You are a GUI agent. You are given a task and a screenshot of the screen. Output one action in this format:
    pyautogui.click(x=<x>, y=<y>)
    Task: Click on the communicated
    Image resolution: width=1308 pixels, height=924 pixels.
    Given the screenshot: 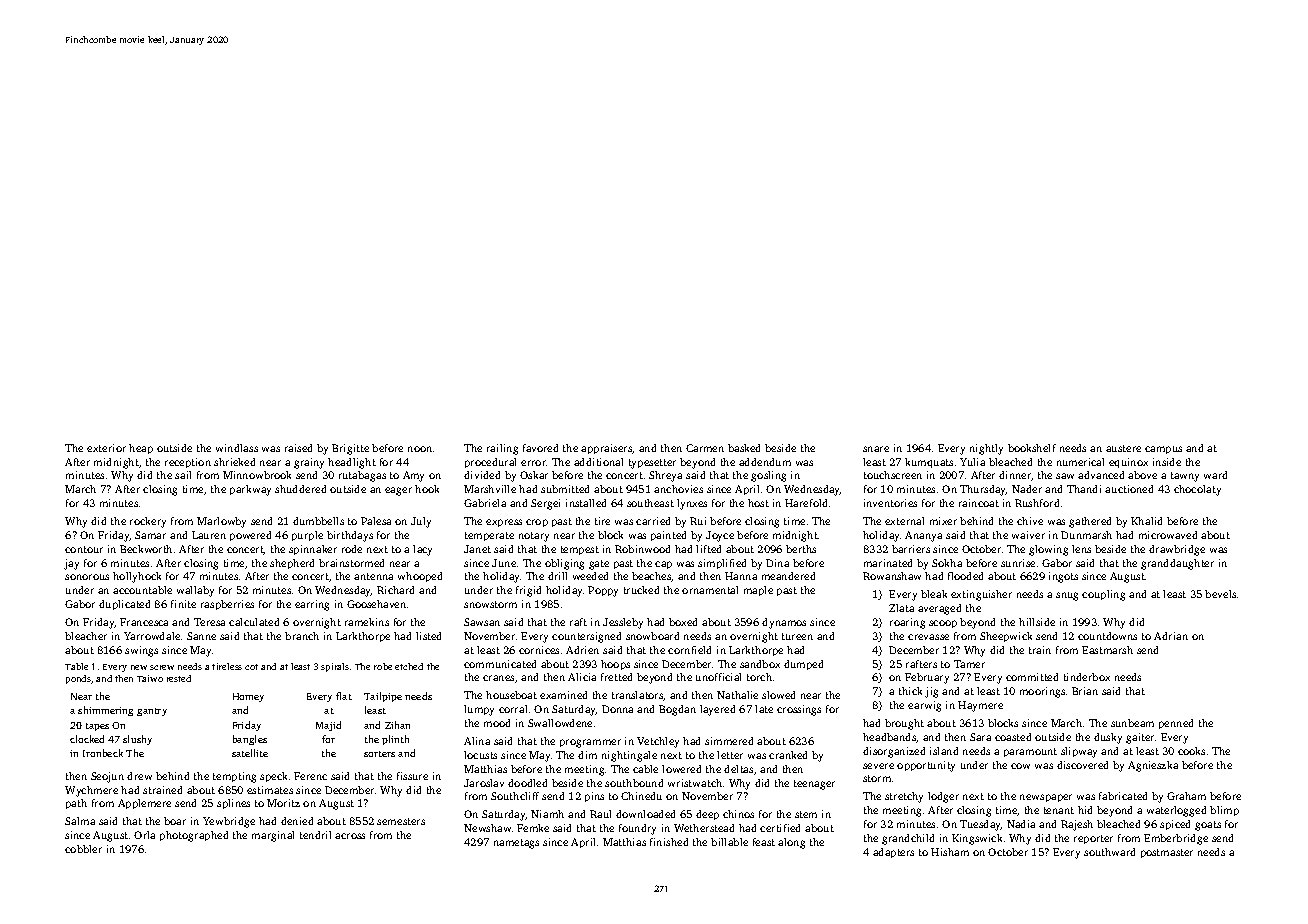 What is the action you would take?
    pyautogui.click(x=500, y=664)
